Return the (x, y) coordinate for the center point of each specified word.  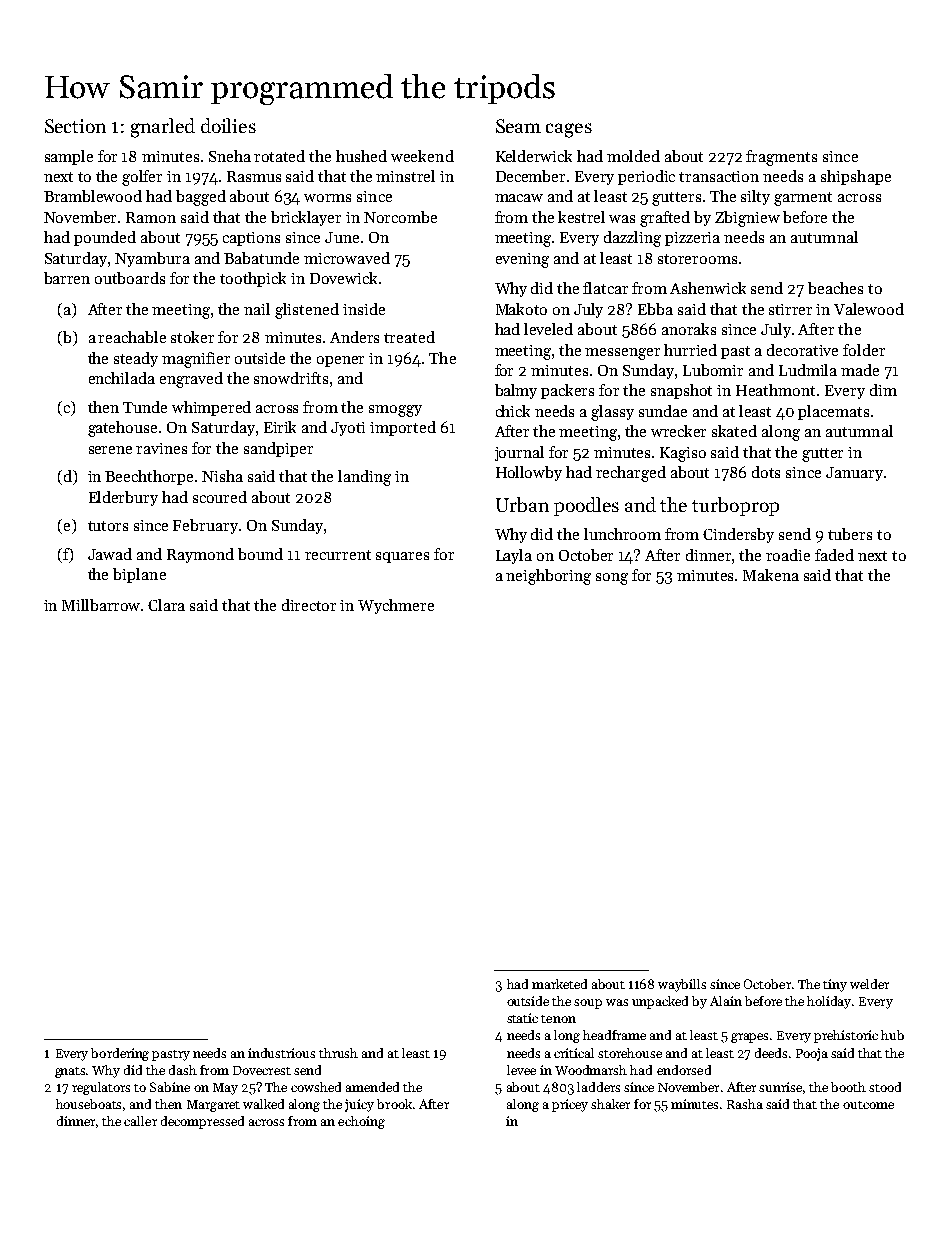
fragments (781, 158)
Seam (518, 126)
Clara (166, 605)
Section (75, 126)
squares (402, 557)
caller (140, 1121)
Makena (771, 575)
